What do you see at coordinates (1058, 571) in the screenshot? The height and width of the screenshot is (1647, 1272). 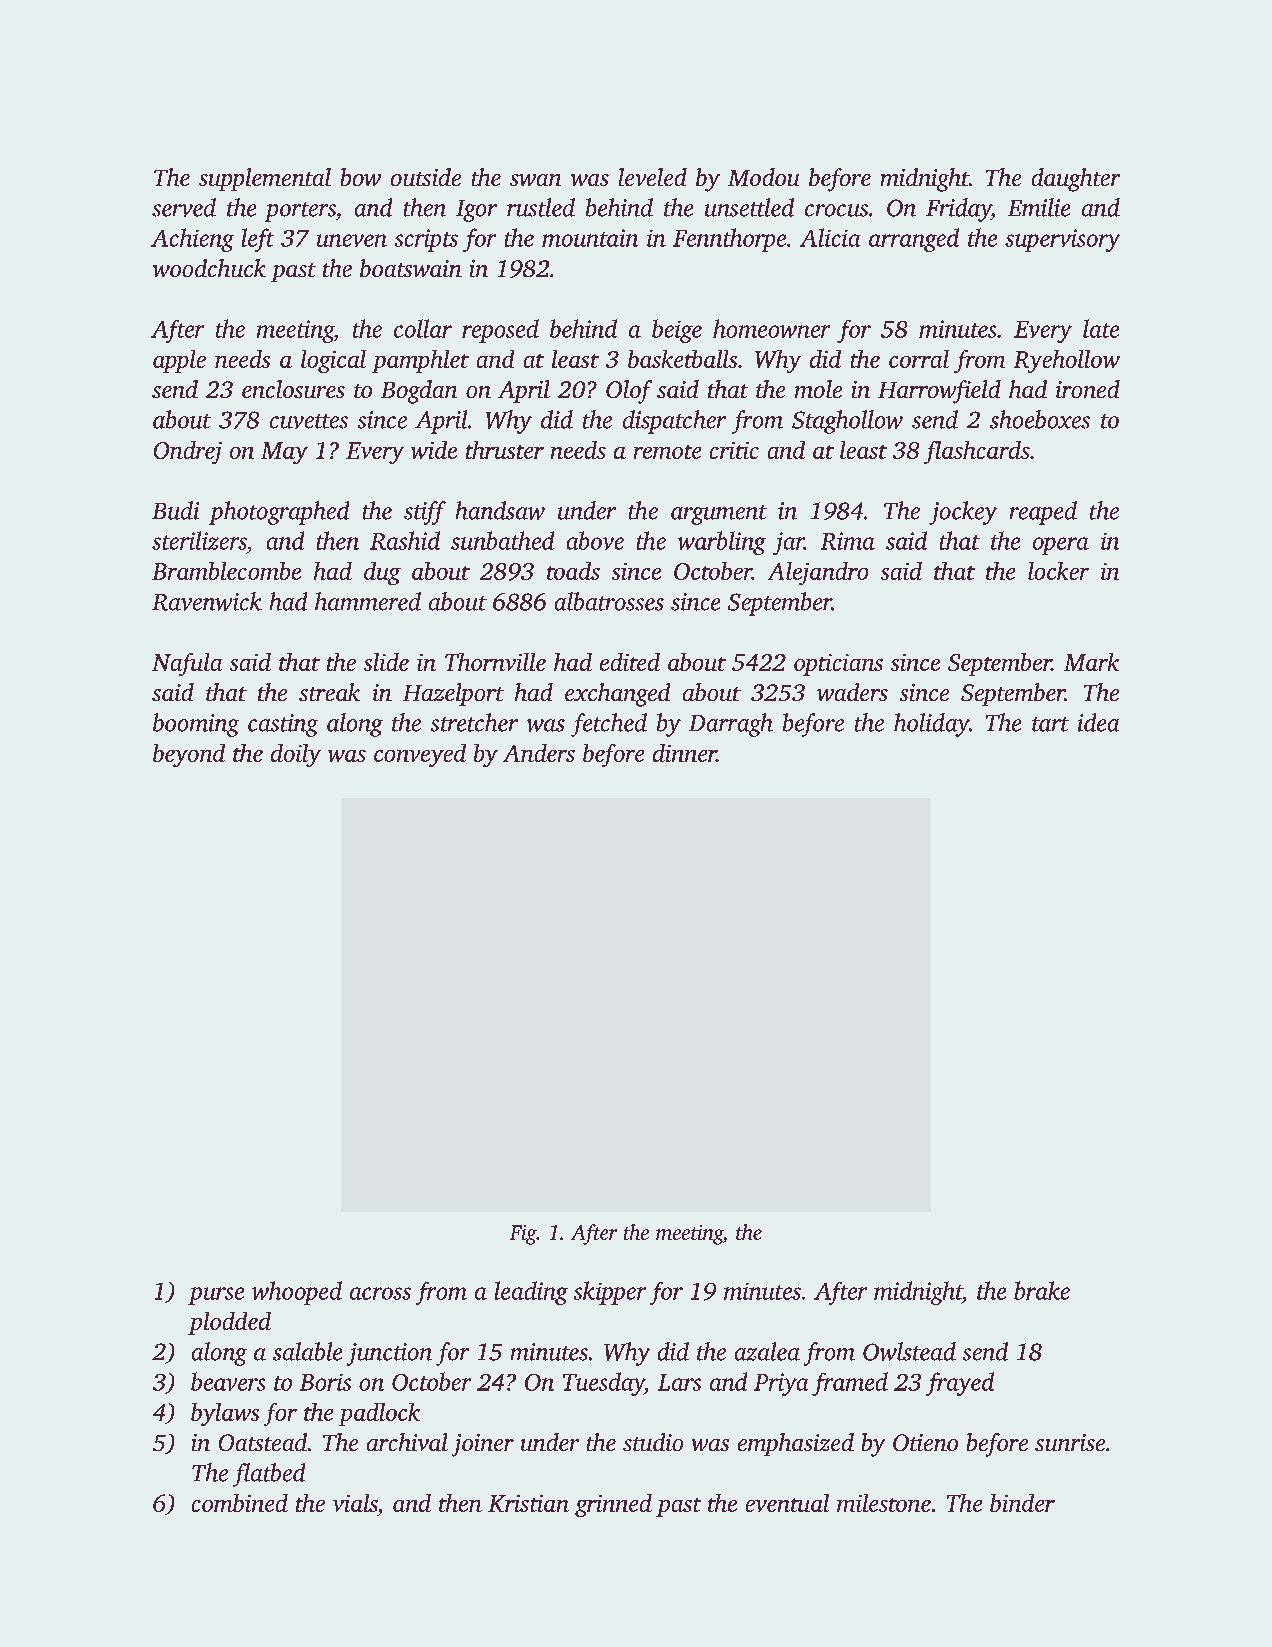 I see `locker` at bounding box center [1058, 571].
